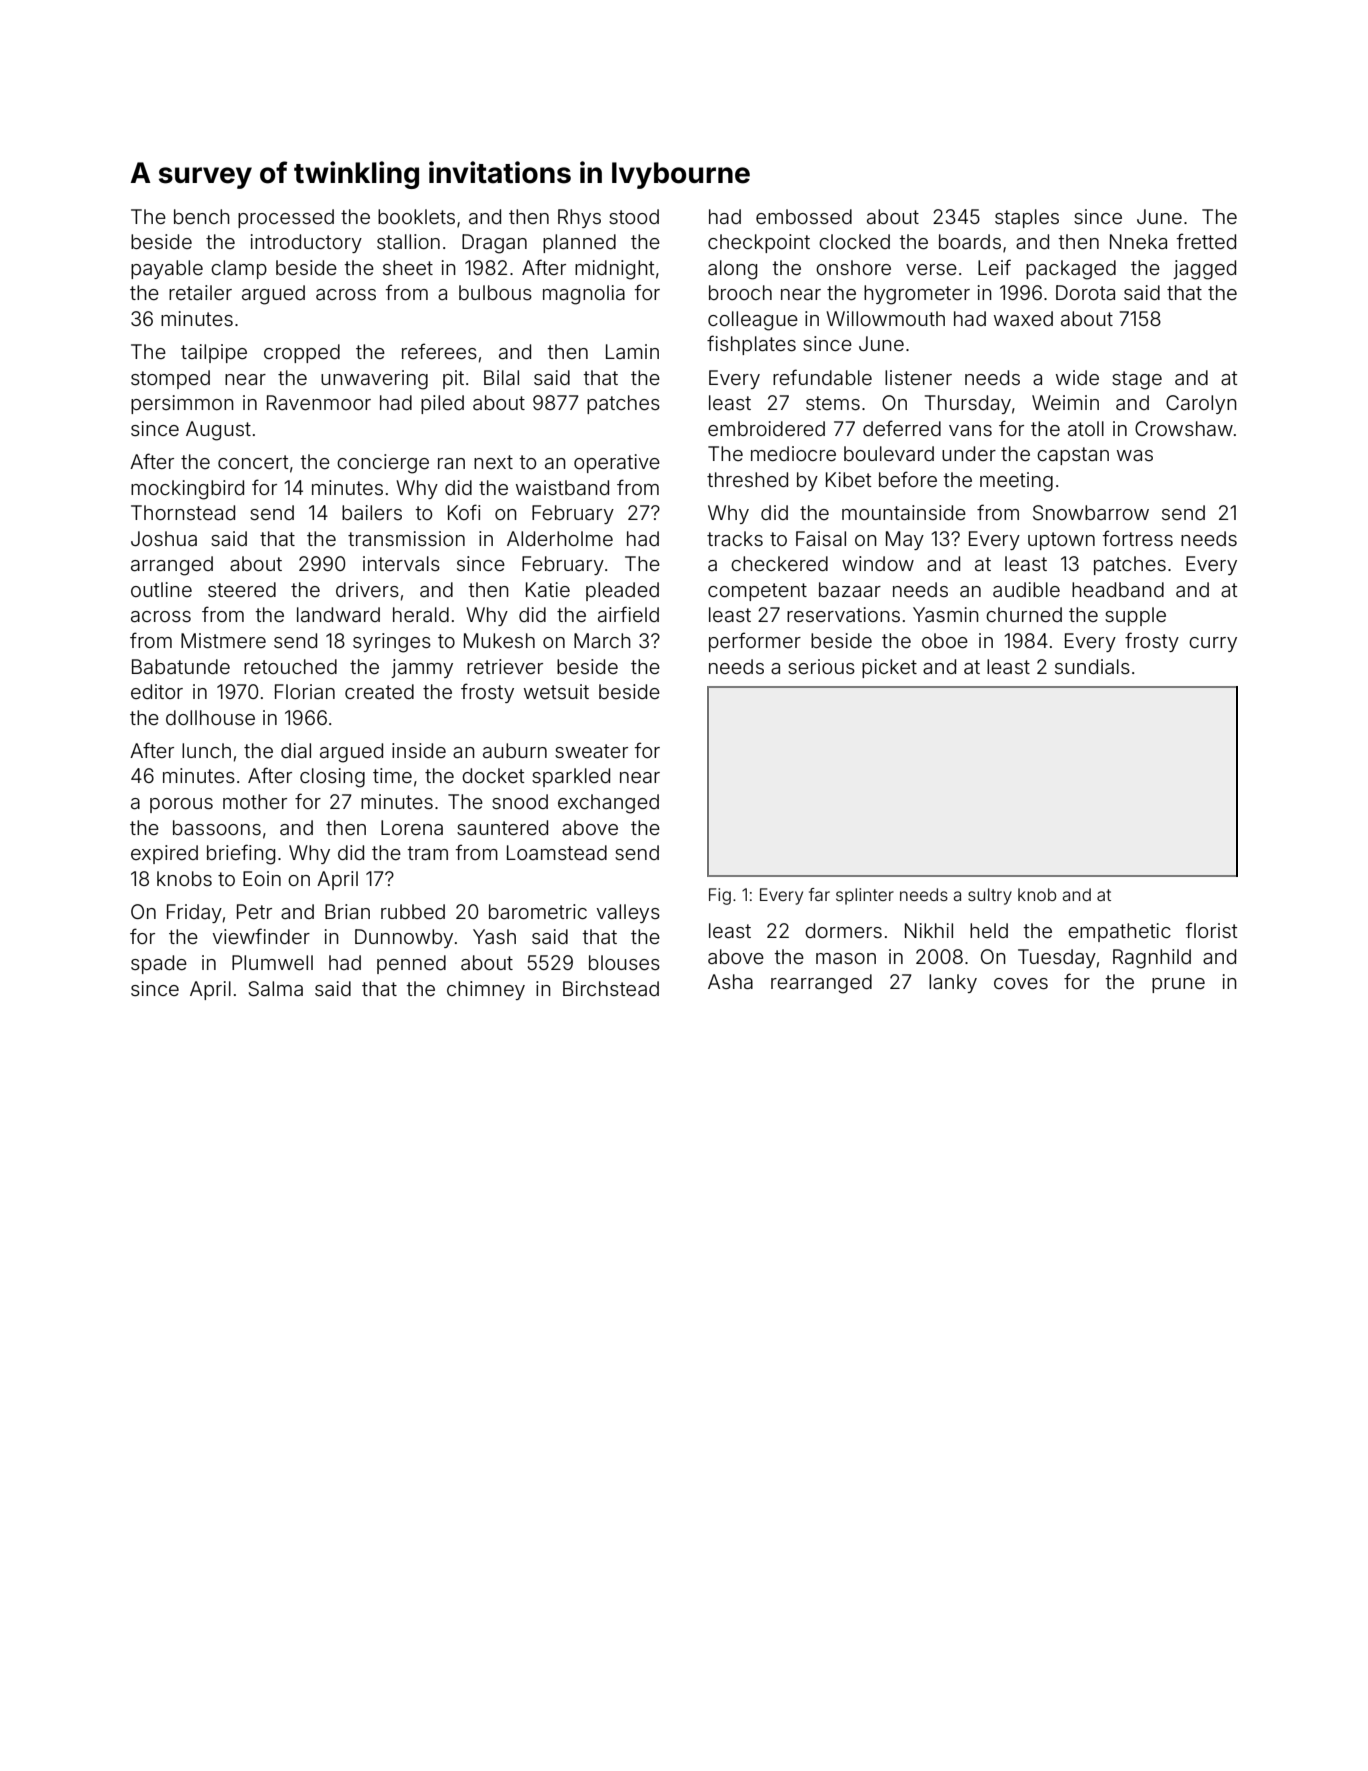 The height and width of the screenshot is (1771, 1368). I want to click on Salma, so click(275, 989).
